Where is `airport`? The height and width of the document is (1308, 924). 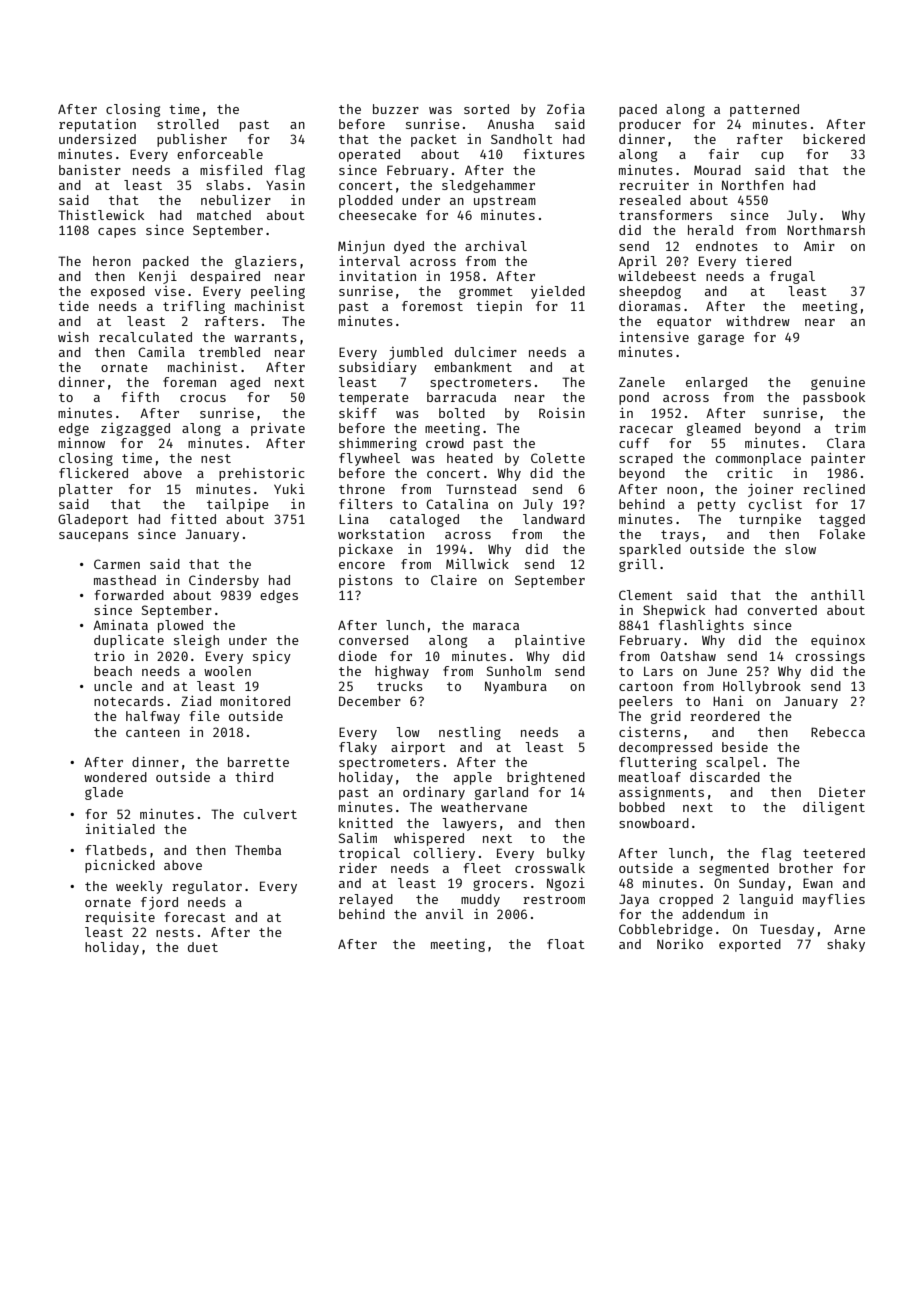 airport is located at coordinates (418, 748).
